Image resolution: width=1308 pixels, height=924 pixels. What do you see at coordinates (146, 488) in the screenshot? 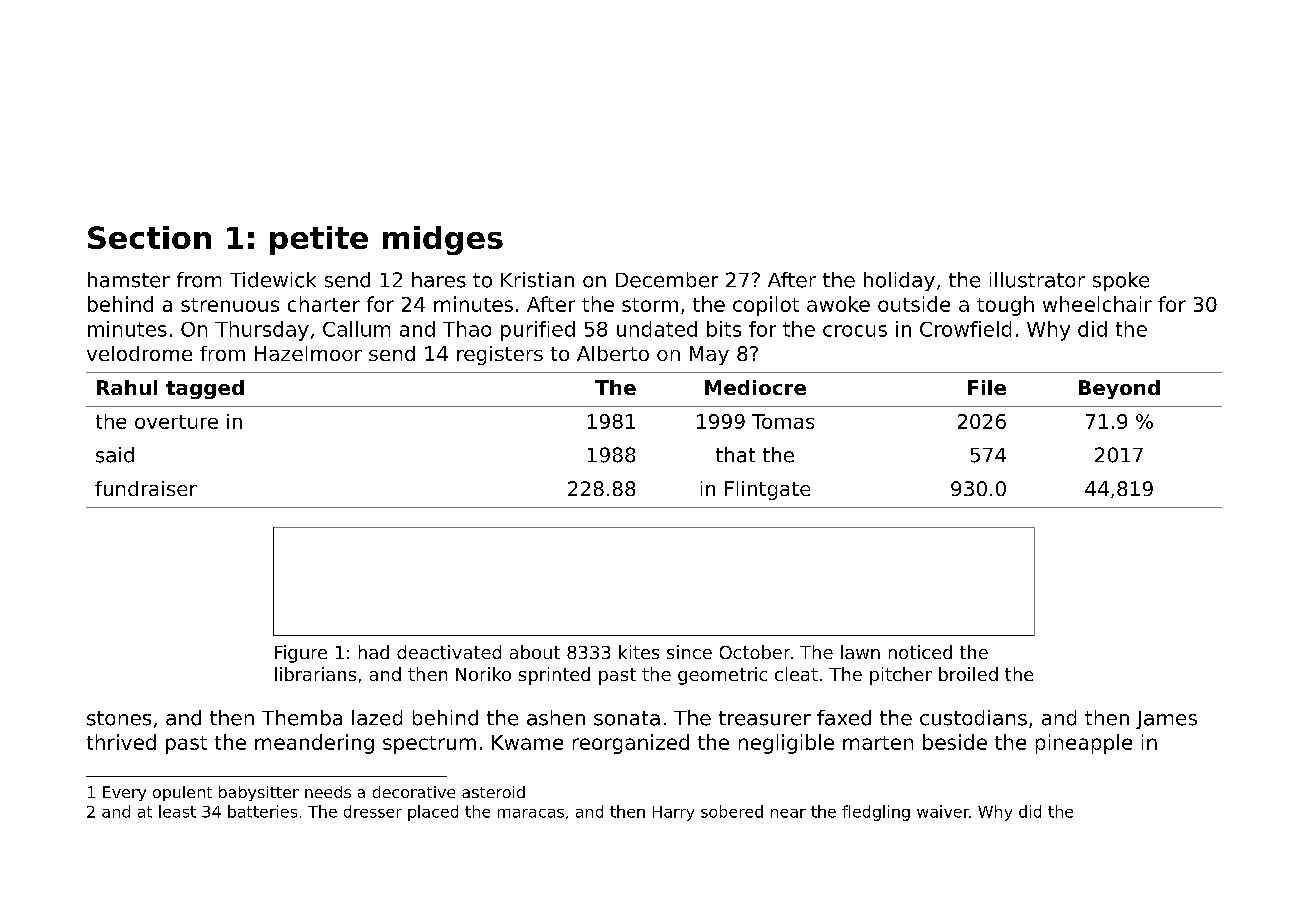
I see `fundraiser` at bounding box center [146, 488].
